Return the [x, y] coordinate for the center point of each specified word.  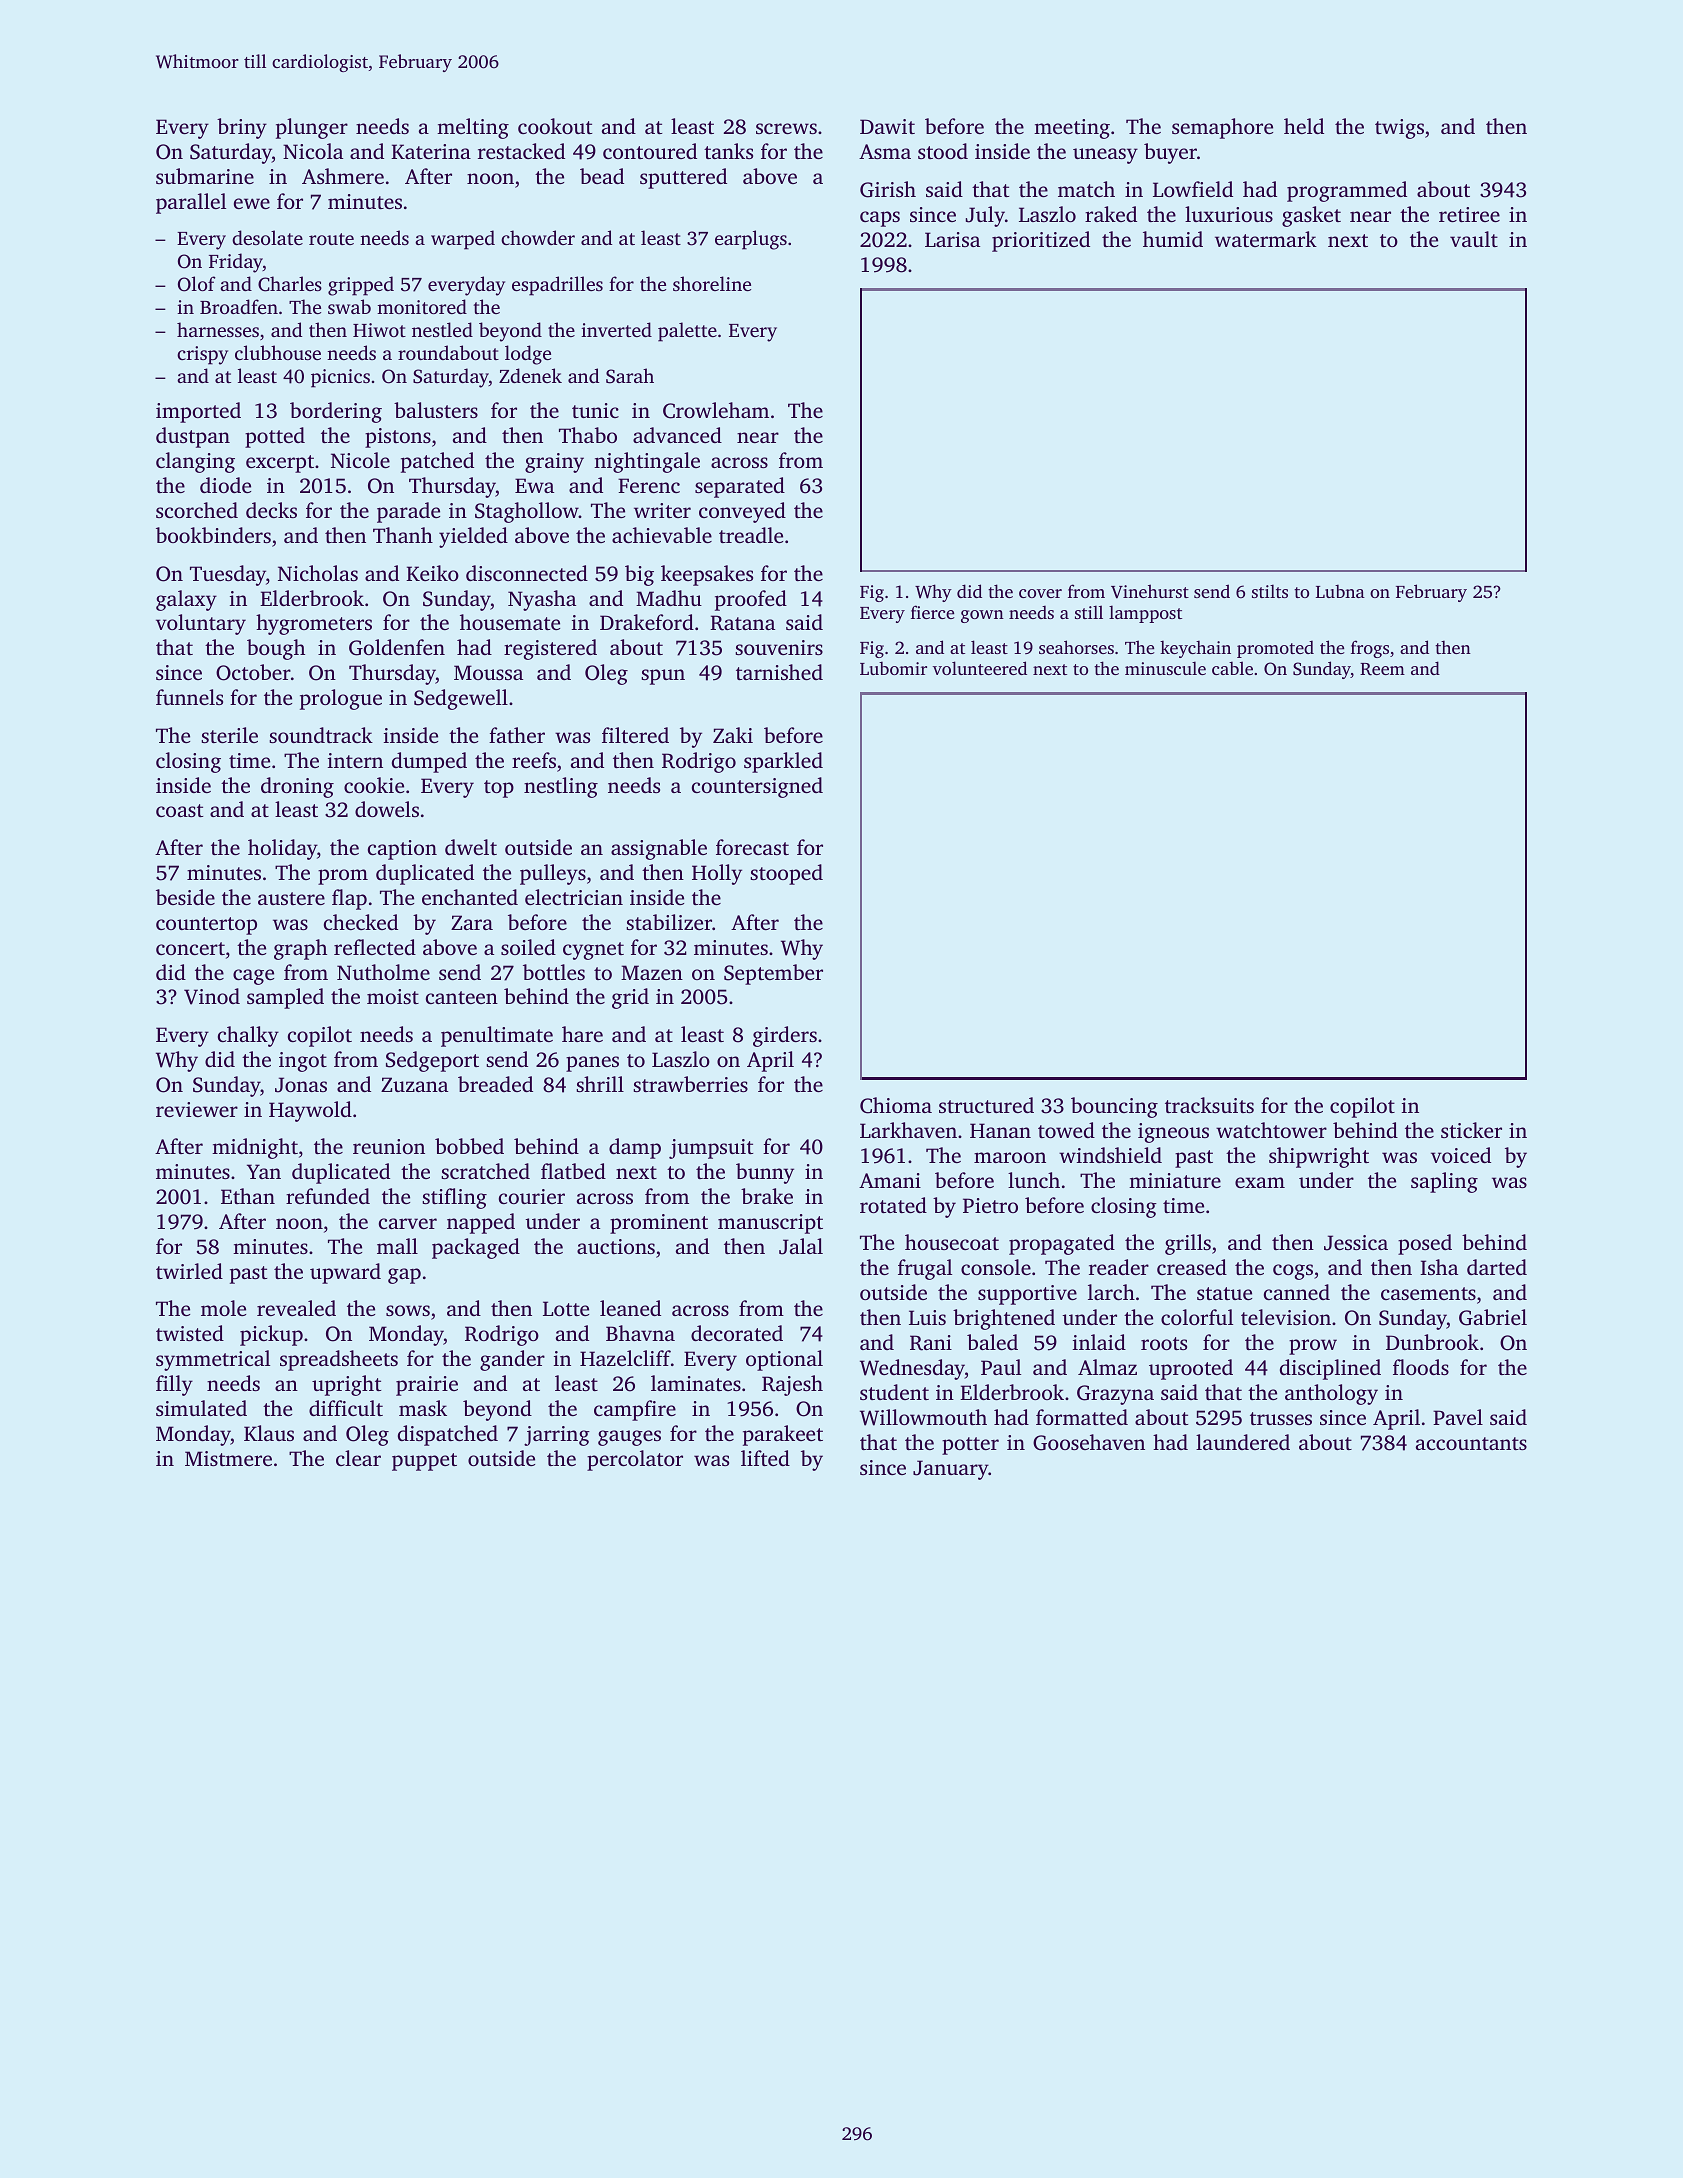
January [951, 1470]
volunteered [980, 668]
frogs [1370, 649]
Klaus [269, 1433]
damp [635, 1148]
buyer [1170, 153]
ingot [303, 1062]
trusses [1281, 1418]
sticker [1471, 1130]
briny [242, 128]
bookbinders [213, 535]
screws [786, 128]
